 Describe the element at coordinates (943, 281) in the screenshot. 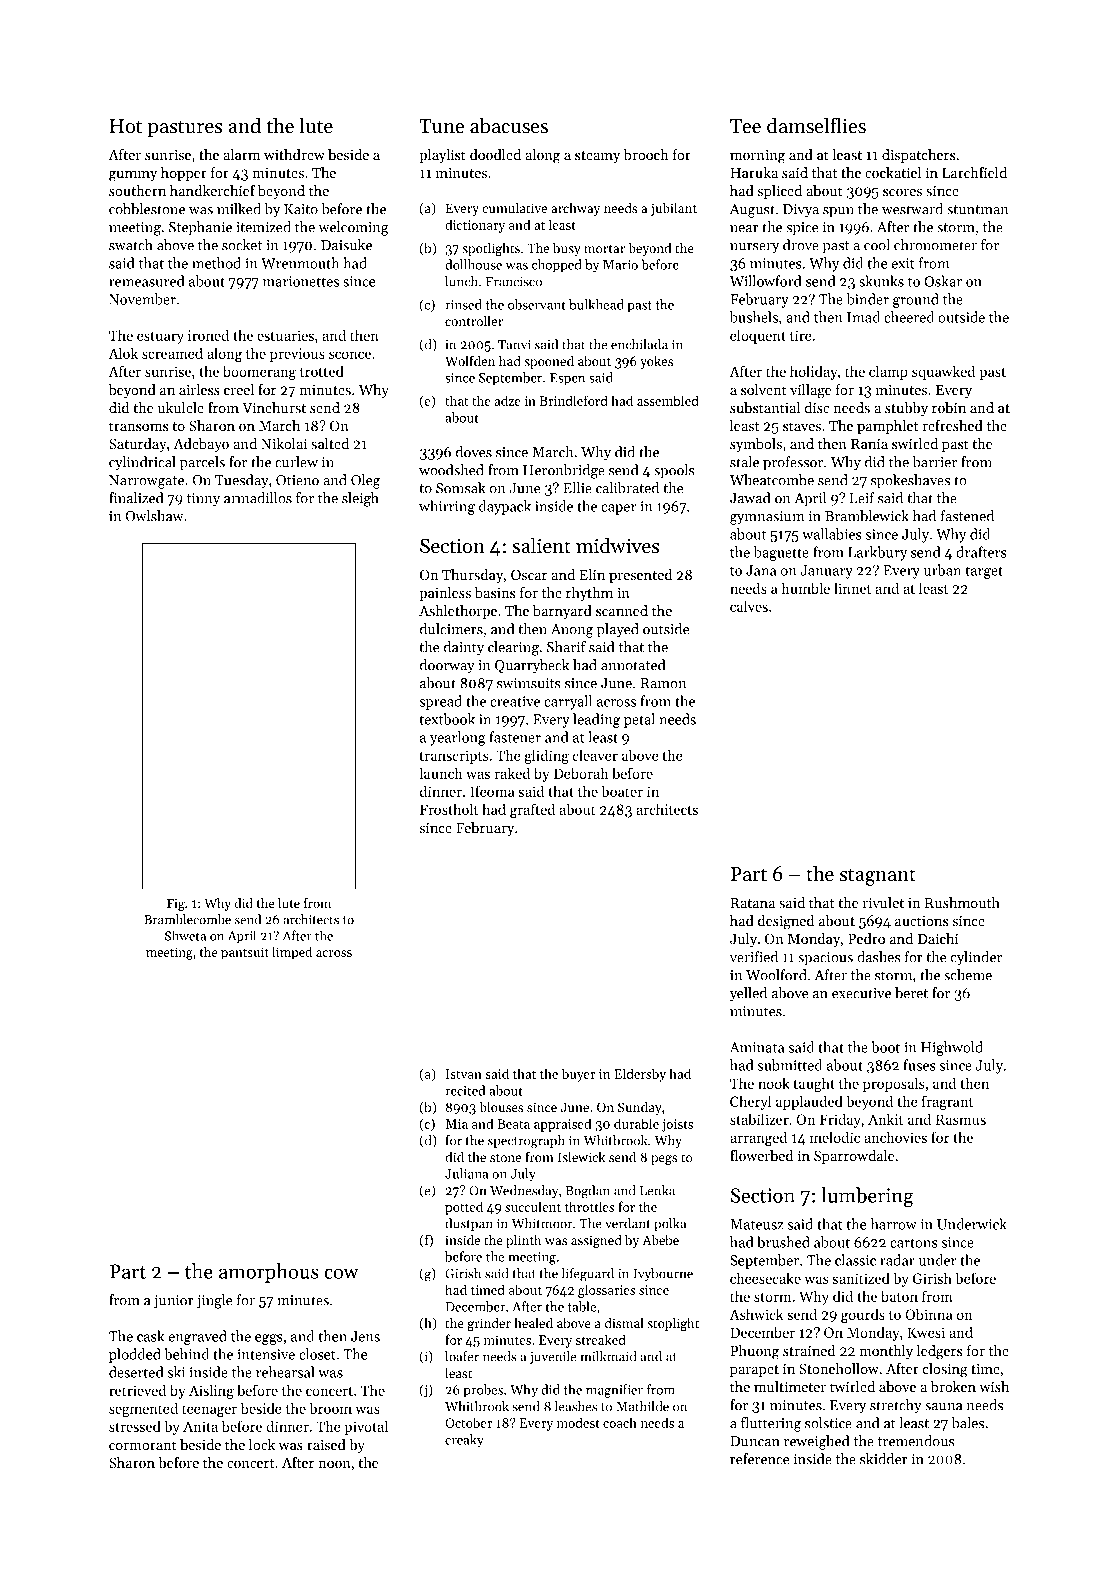

I see `Oskar` at that location.
